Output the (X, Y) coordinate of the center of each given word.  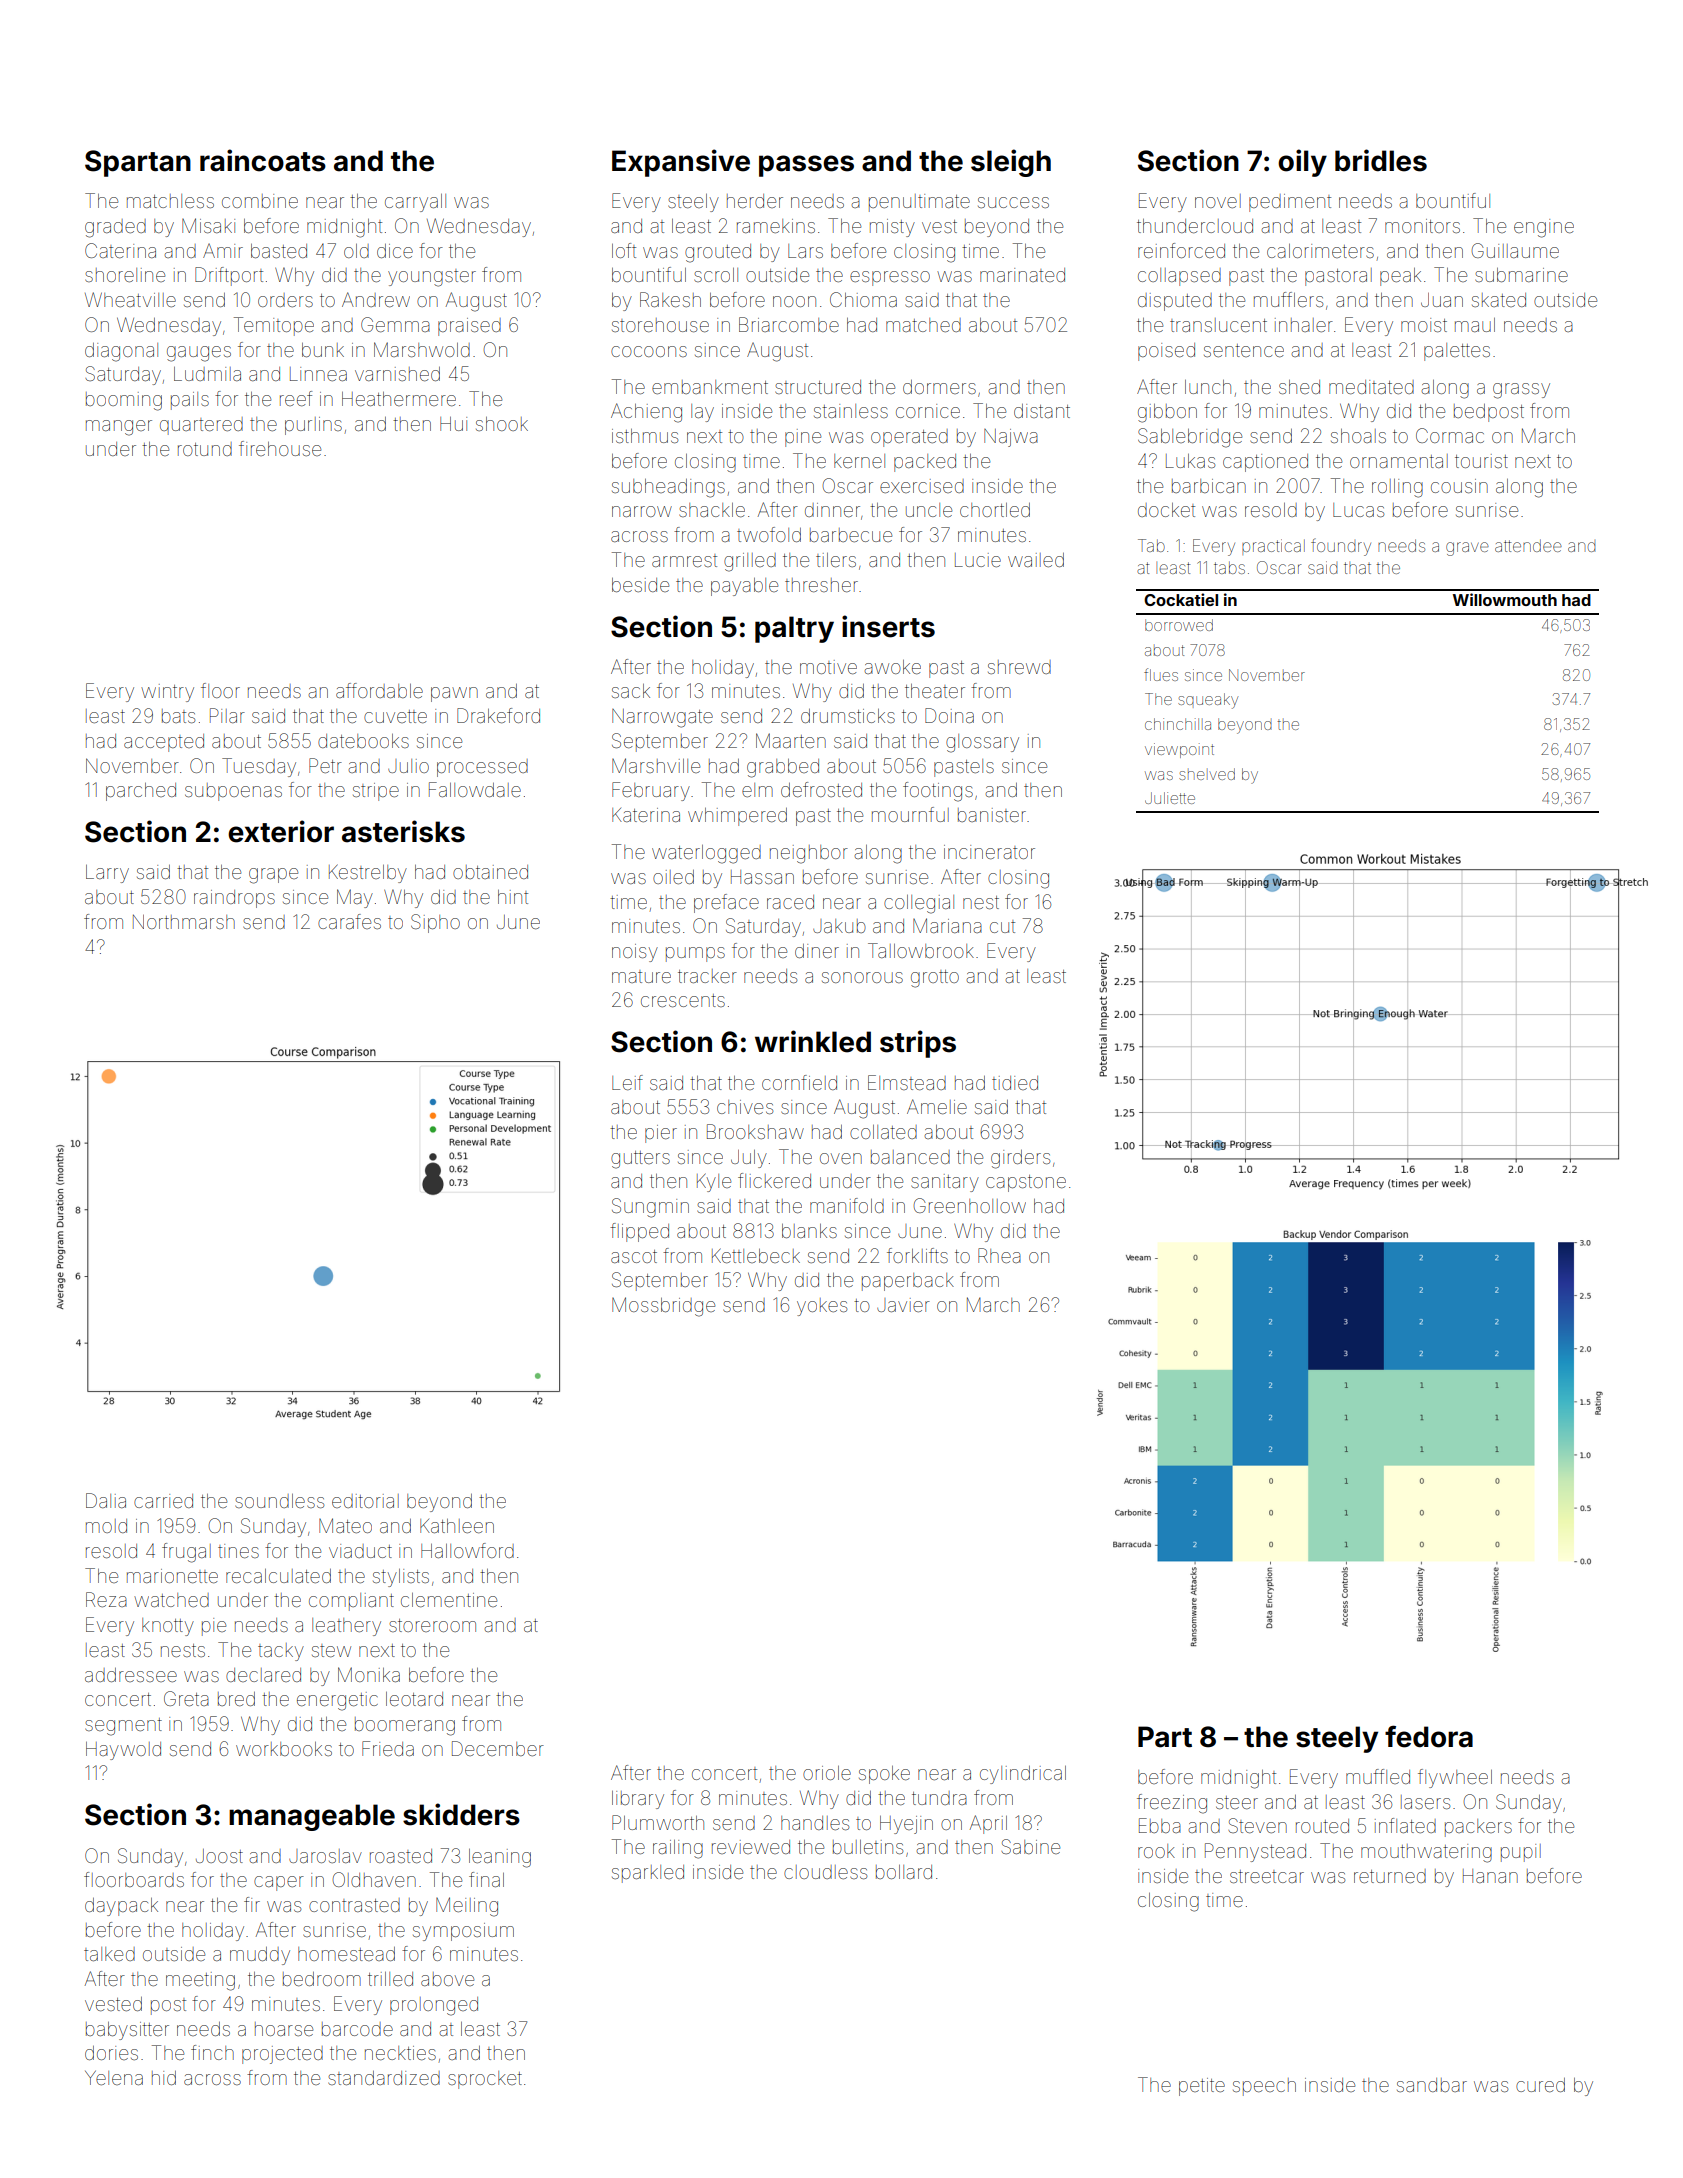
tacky (281, 1652)
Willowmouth (1505, 599)
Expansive (681, 163)
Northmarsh (184, 922)
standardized (384, 2078)
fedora (1429, 1736)
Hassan (762, 877)
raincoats (263, 160)
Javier (903, 1305)
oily (1302, 163)
